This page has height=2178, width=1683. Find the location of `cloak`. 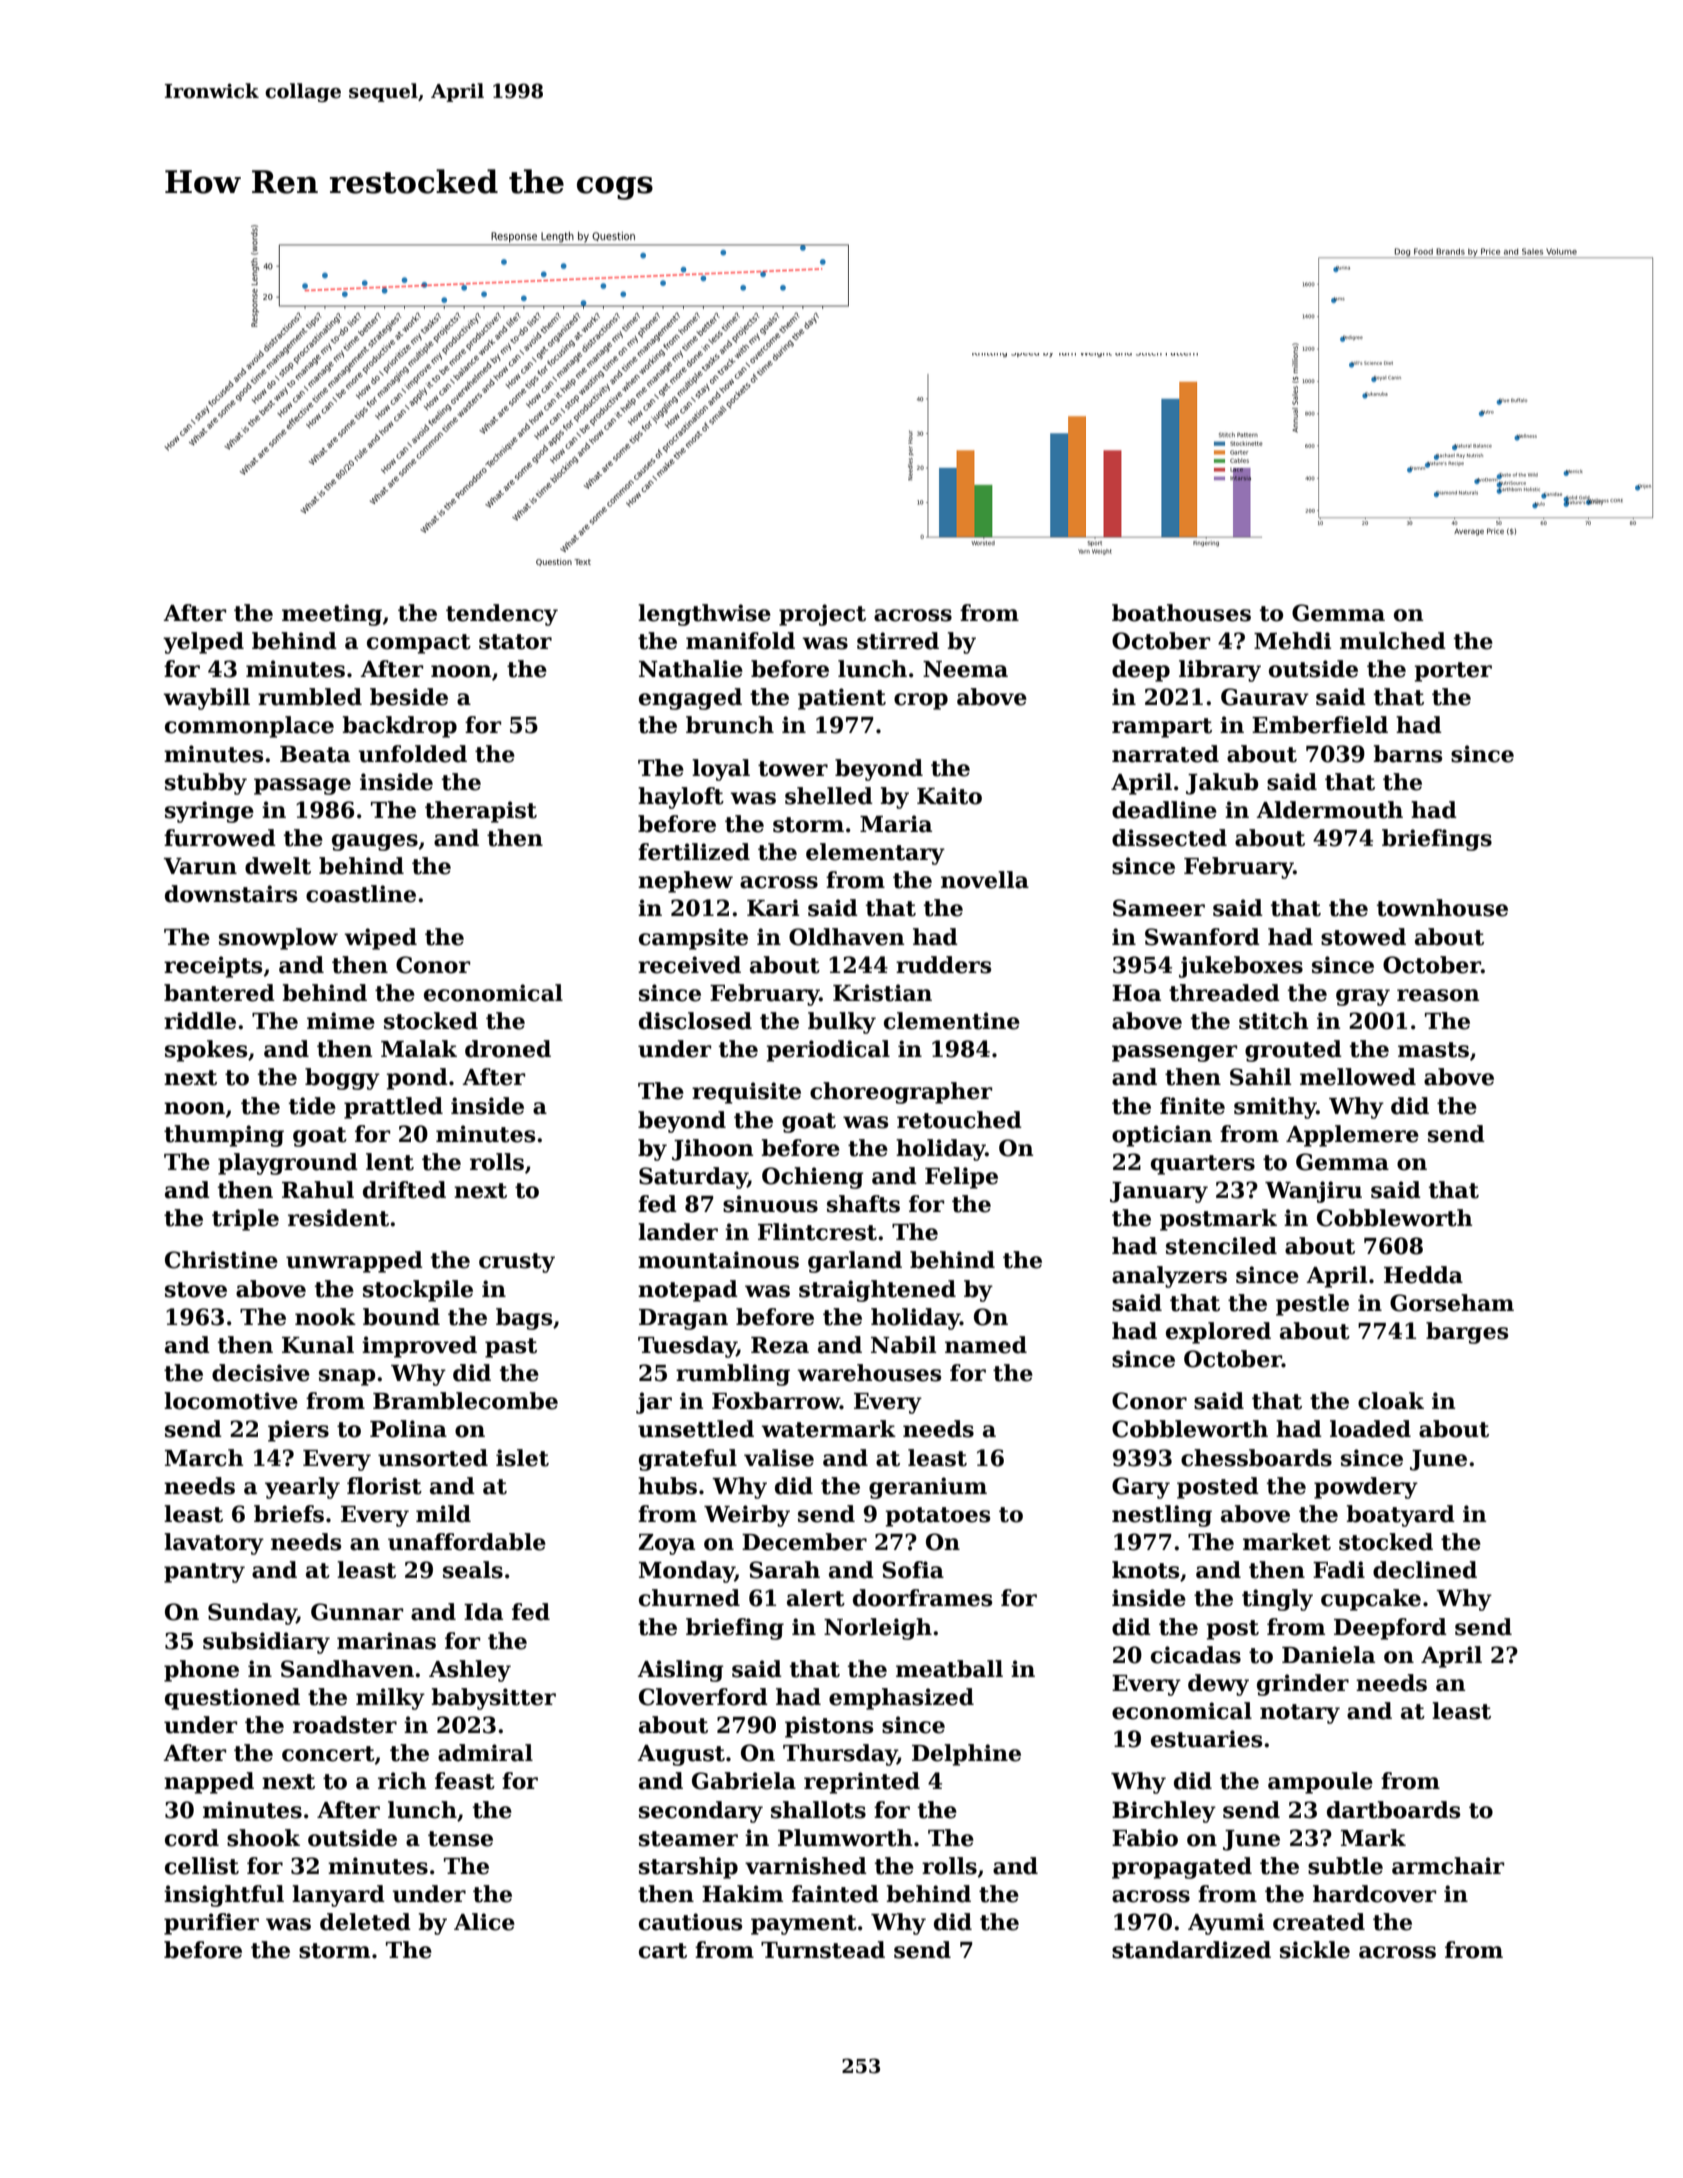

cloak is located at coordinates (1391, 1401).
